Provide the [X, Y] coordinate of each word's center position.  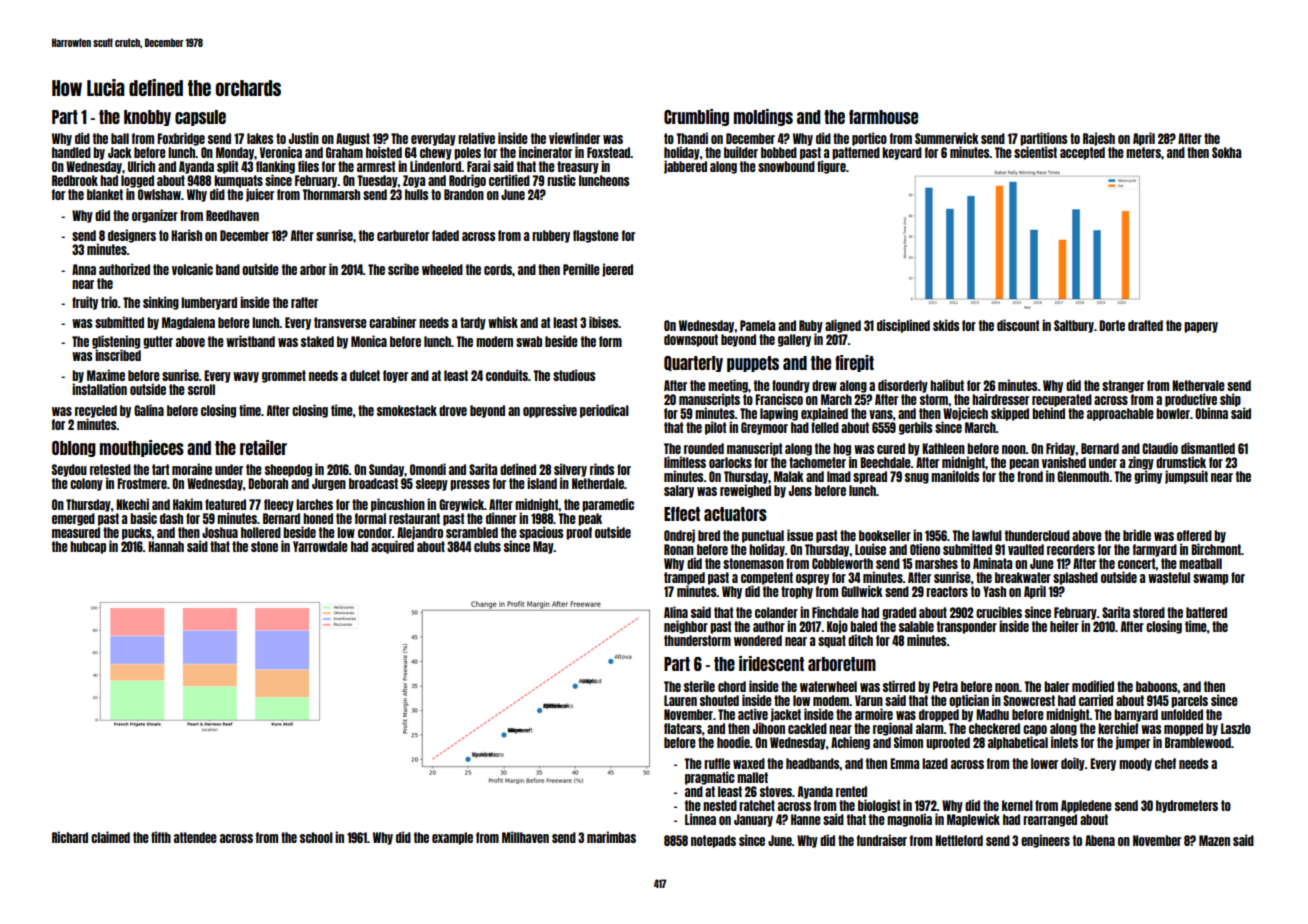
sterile [699, 686]
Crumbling [696, 117]
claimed [110, 837]
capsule [200, 118]
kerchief [1118, 728]
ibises [604, 322]
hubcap [88, 547]
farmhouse [883, 117]
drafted [1145, 325]
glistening [116, 342]
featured [225, 504]
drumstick [1181, 462]
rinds [602, 469]
